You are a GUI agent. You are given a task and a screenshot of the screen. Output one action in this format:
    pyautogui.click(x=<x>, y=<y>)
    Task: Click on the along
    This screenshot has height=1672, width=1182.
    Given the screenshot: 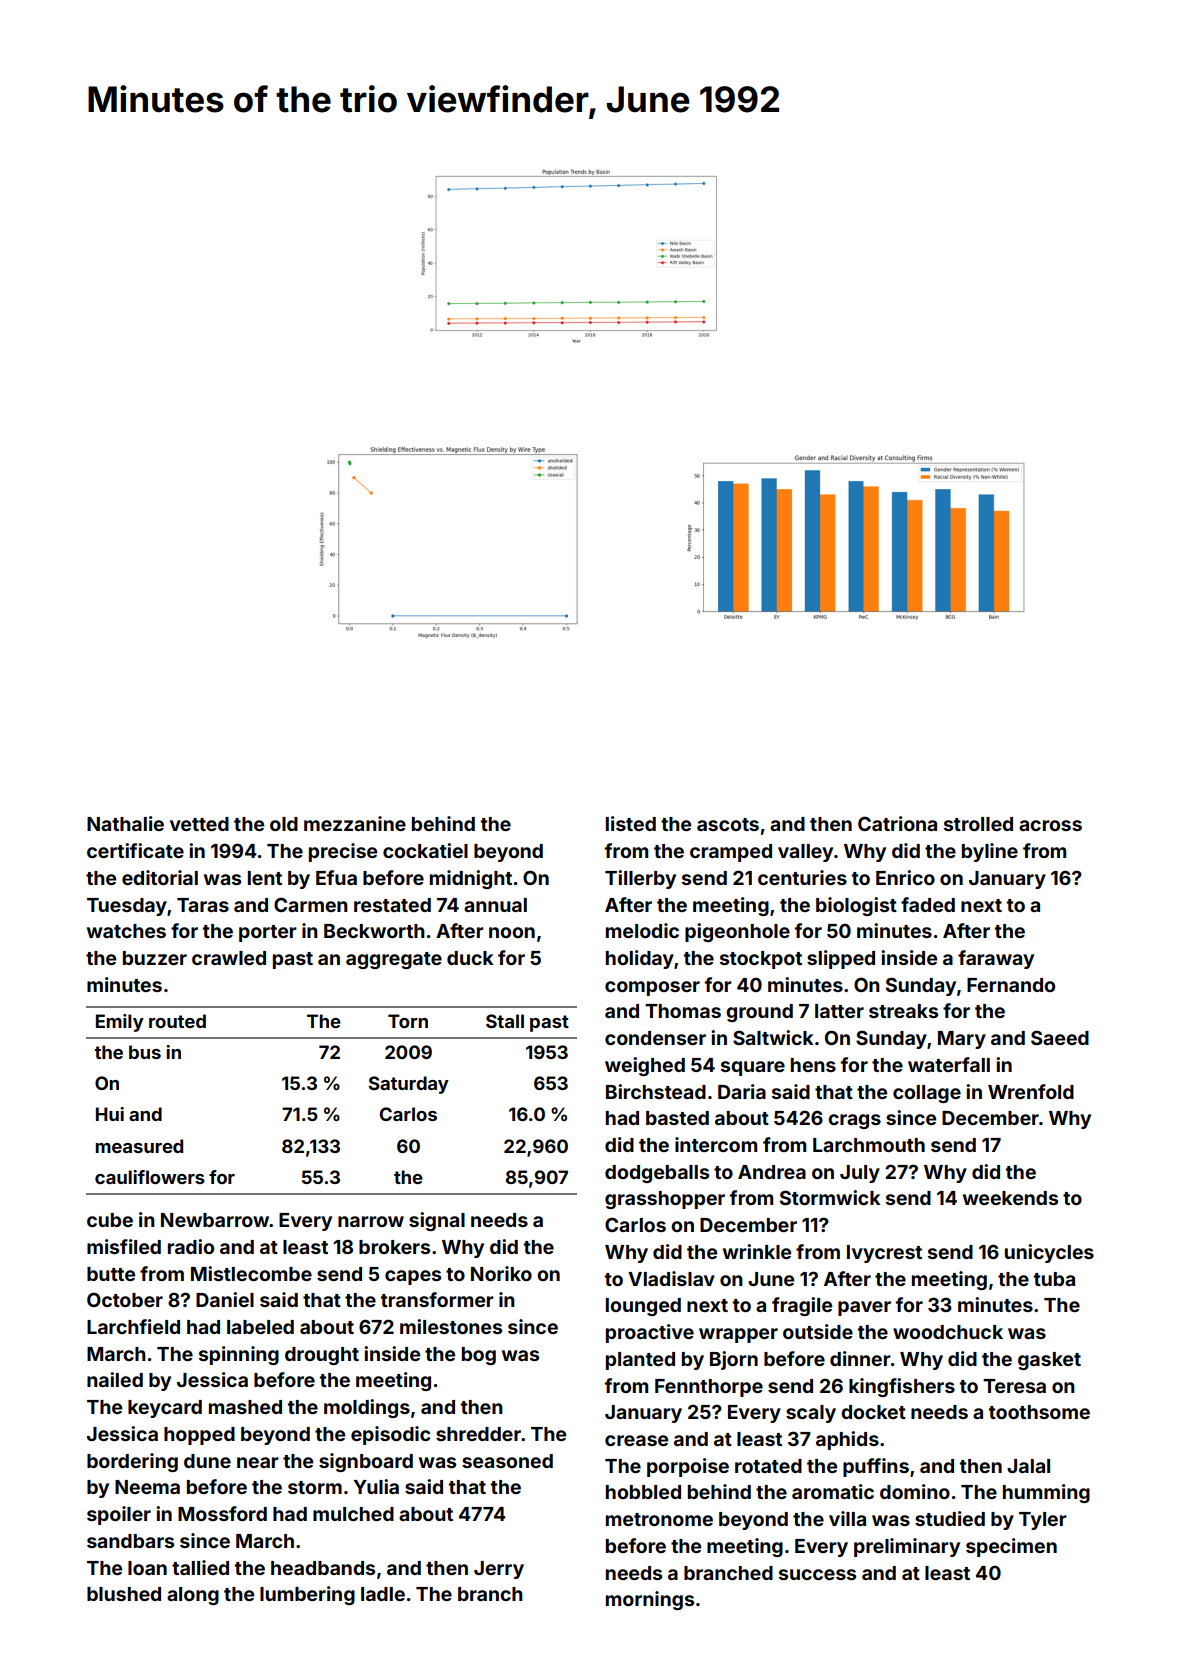 What is the action you would take?
    pyautogui.click(x=193, y=1596)
